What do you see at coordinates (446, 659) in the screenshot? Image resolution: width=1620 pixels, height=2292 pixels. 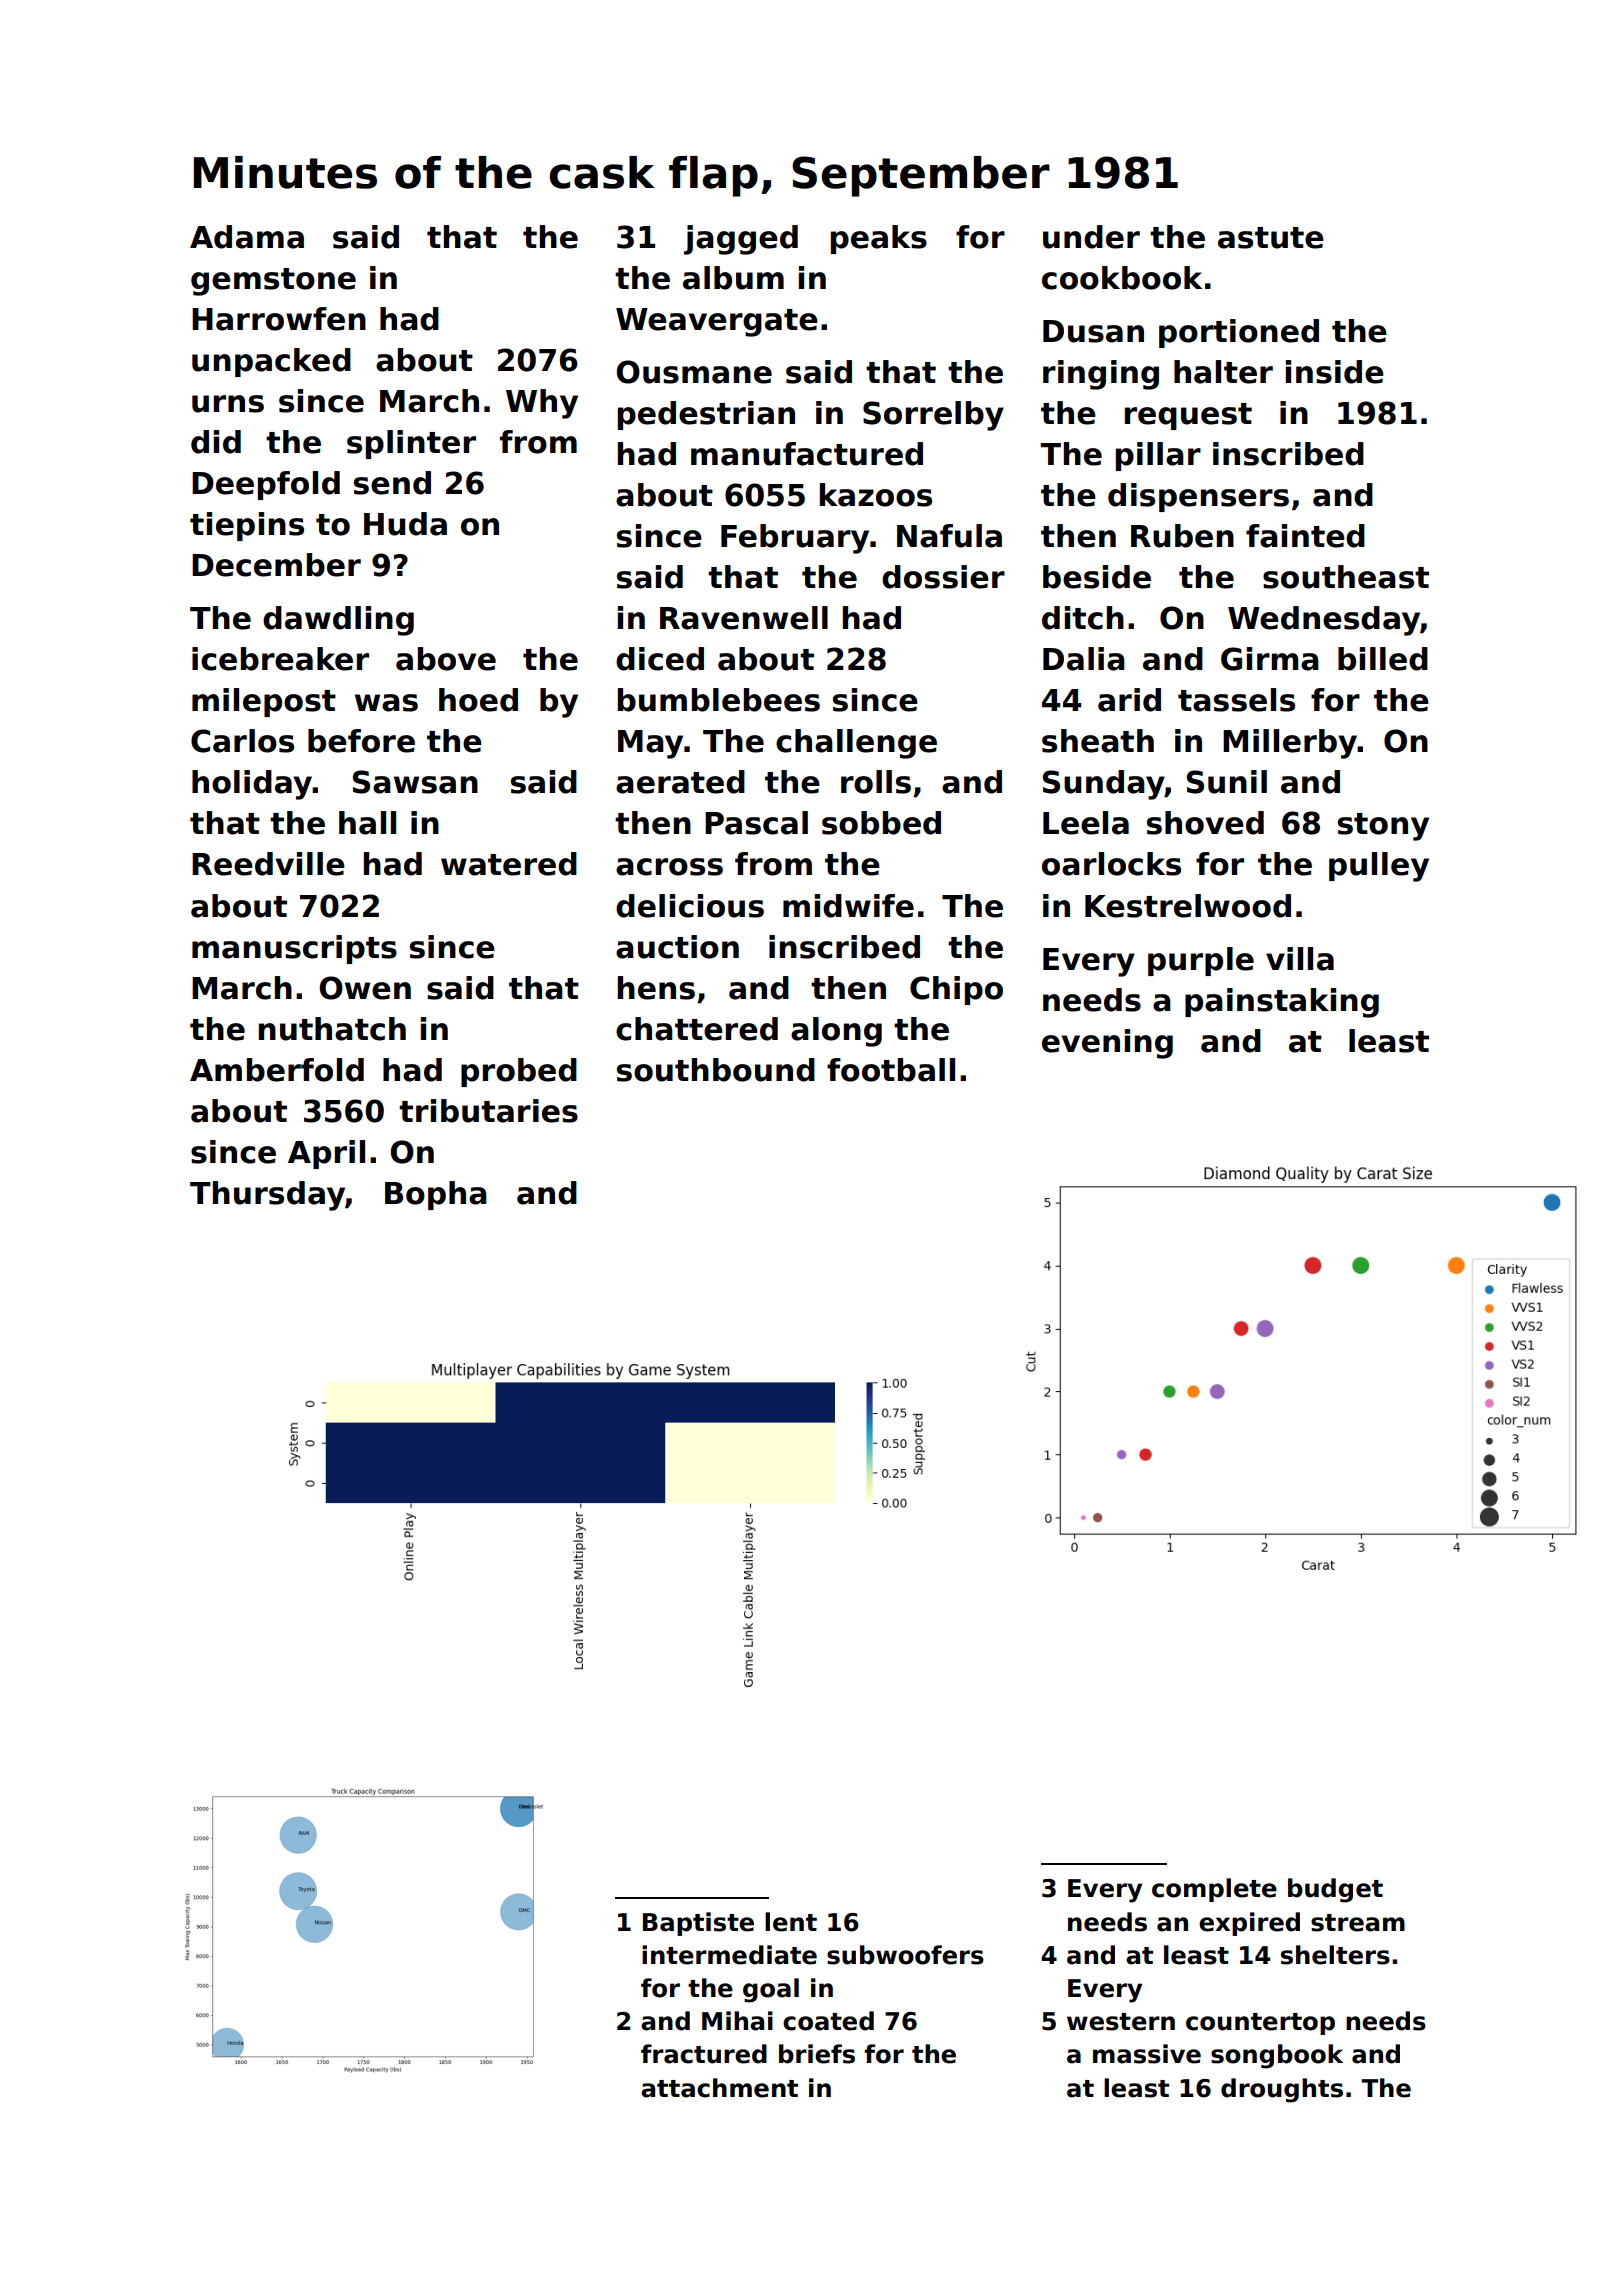 I see `above` at bounding box center [446, 659].
